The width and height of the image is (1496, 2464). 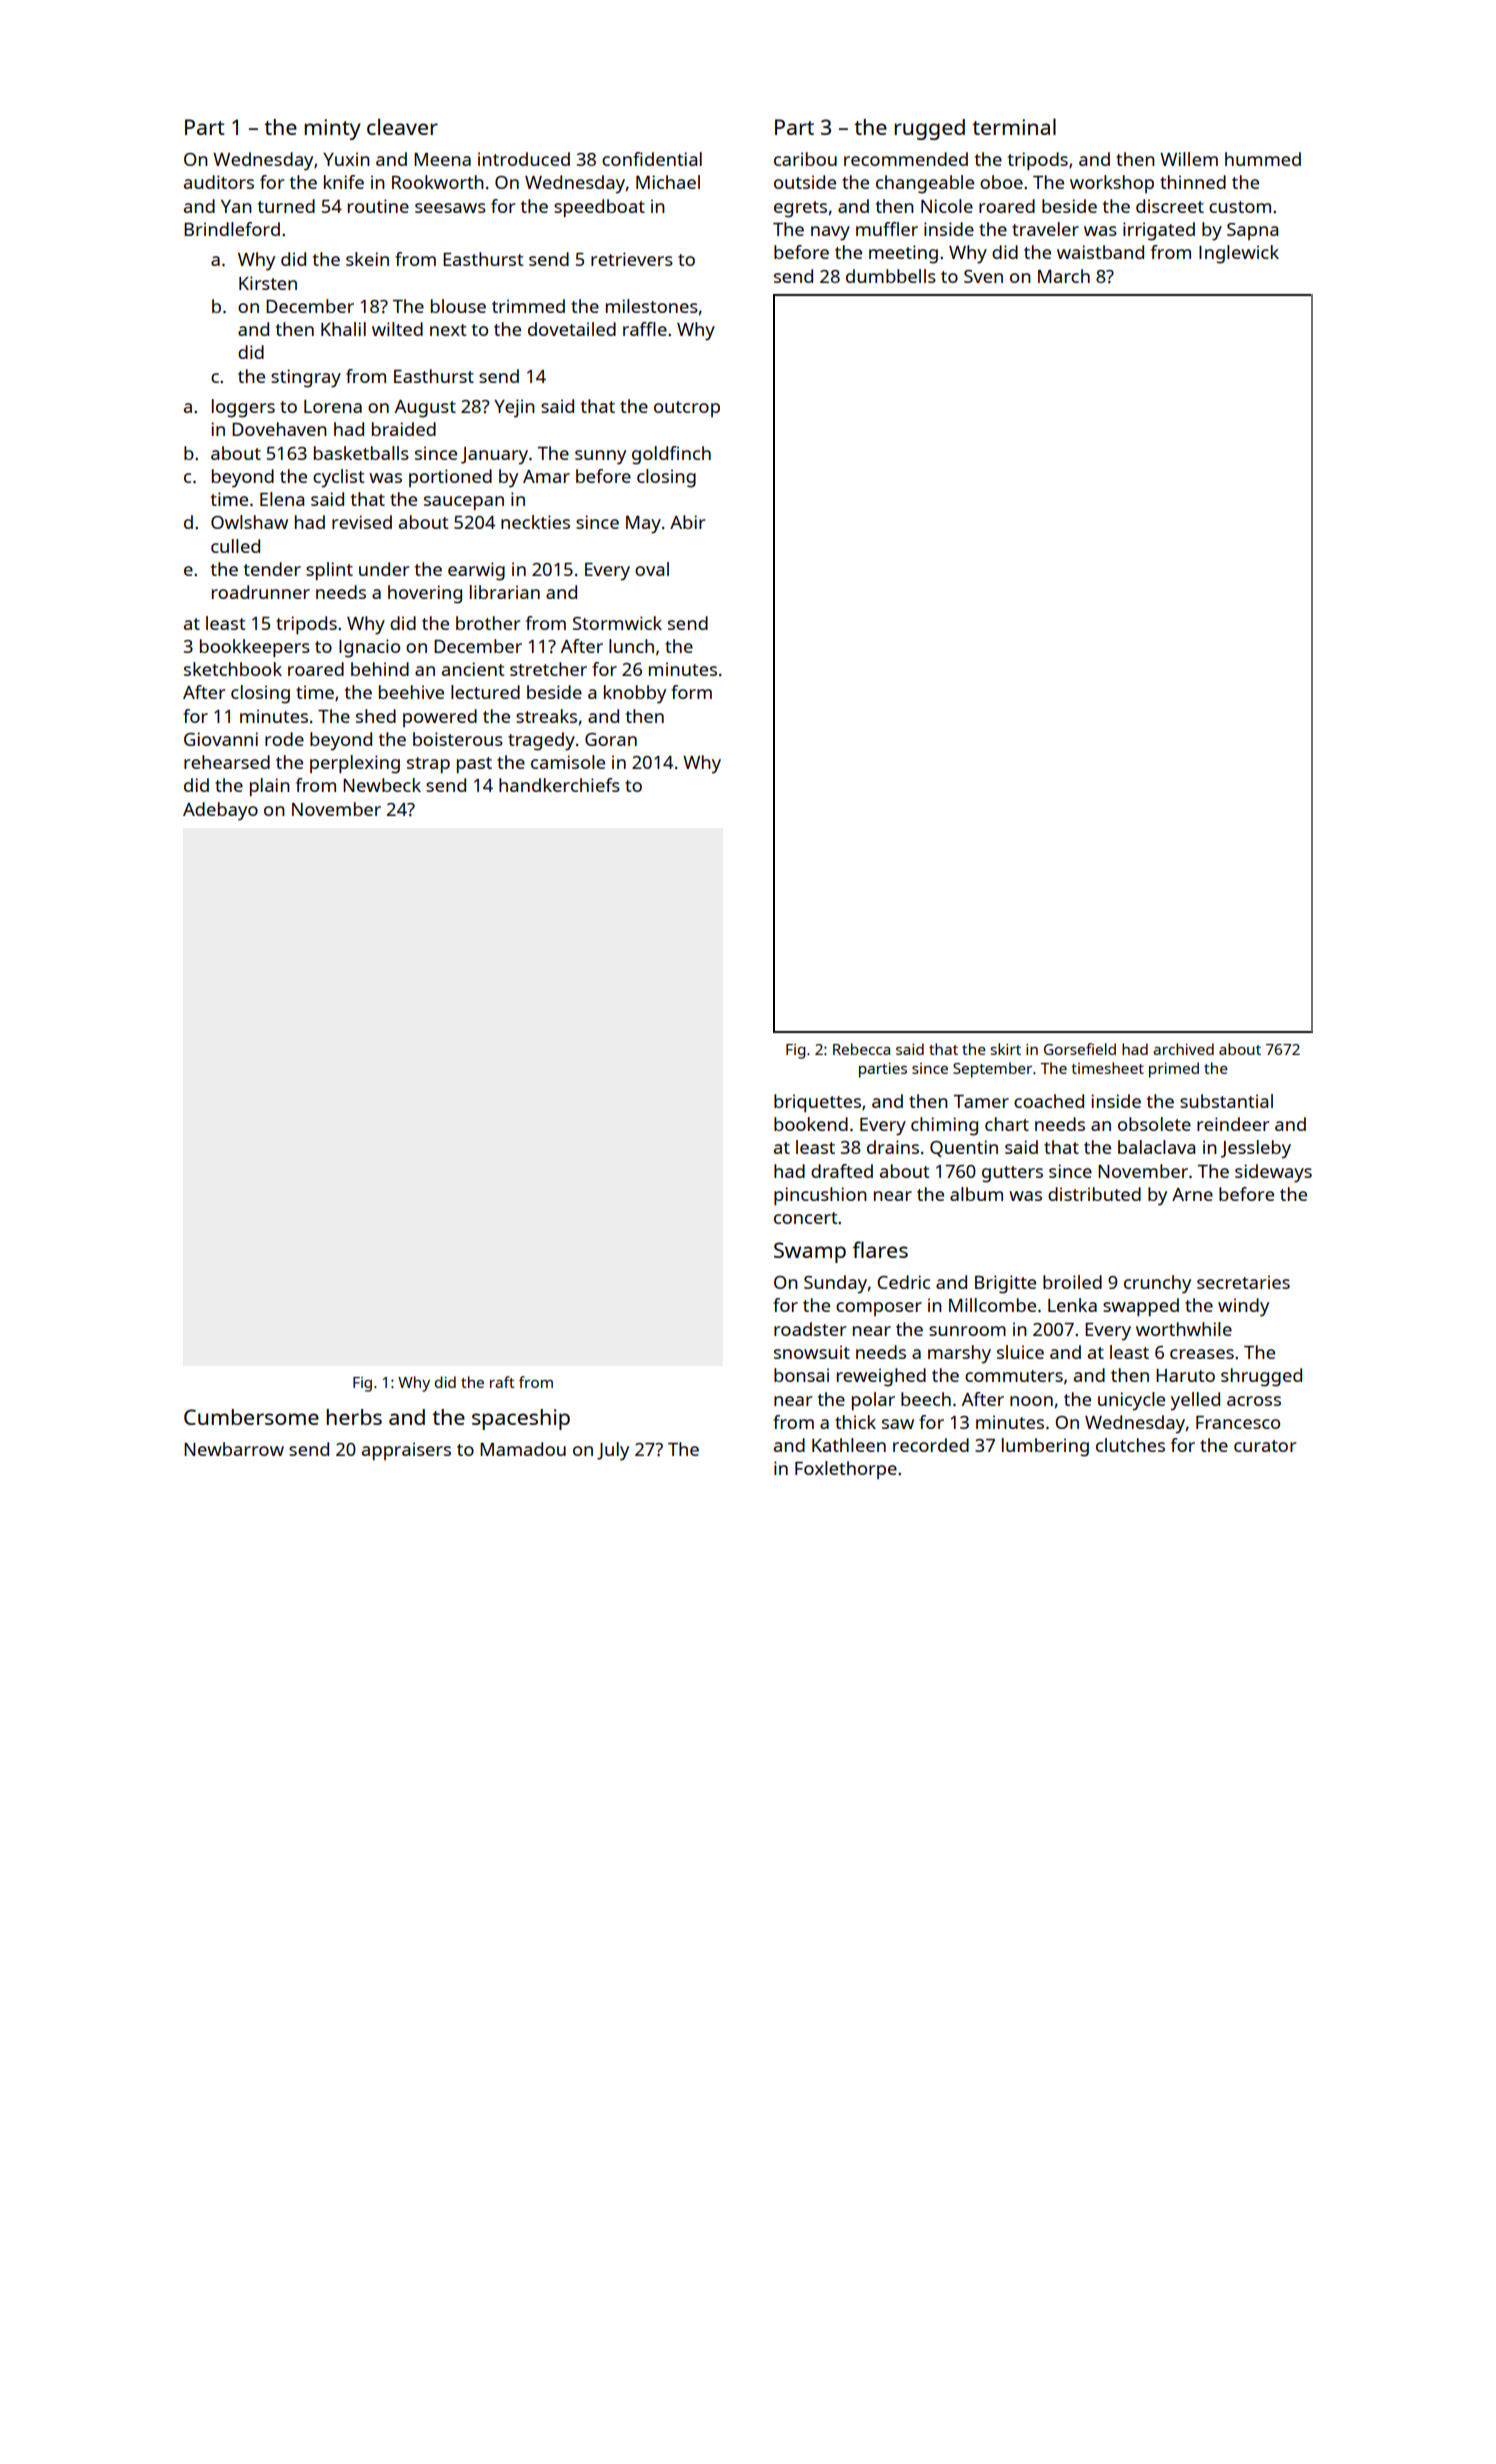 What do you see at coordinates (1256, 1149) in the image?
I see `Jessleby` at bounding box center [1256, 1149].
